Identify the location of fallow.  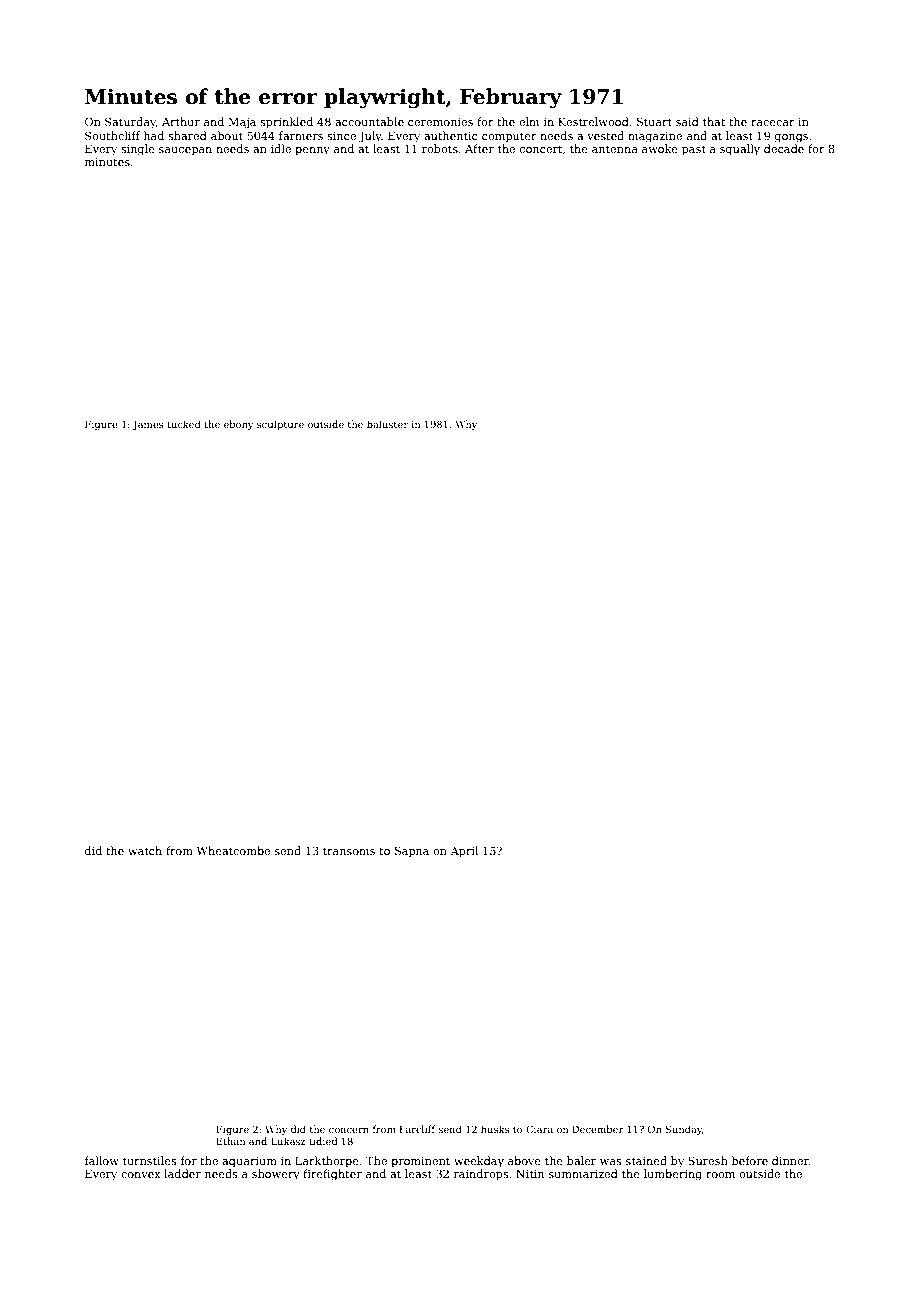
(102, 1160).
